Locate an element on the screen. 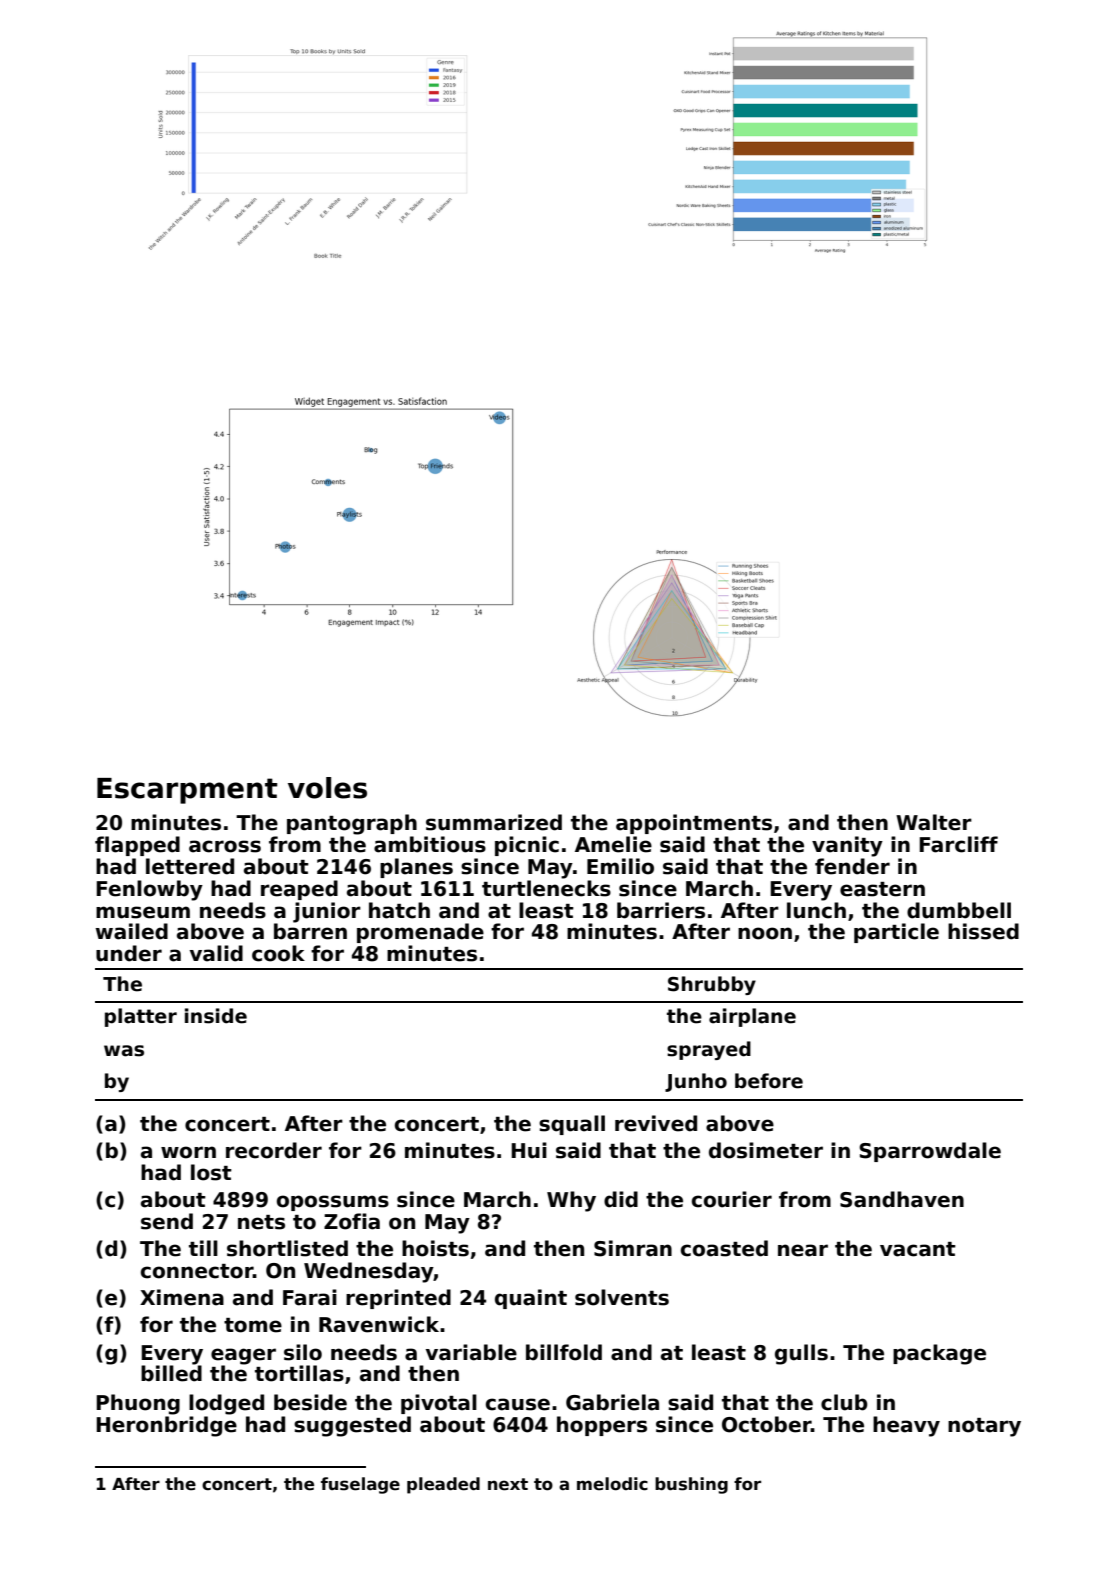 The image size is (1118, 1589). Walter is located at coordinates (934, 822).
